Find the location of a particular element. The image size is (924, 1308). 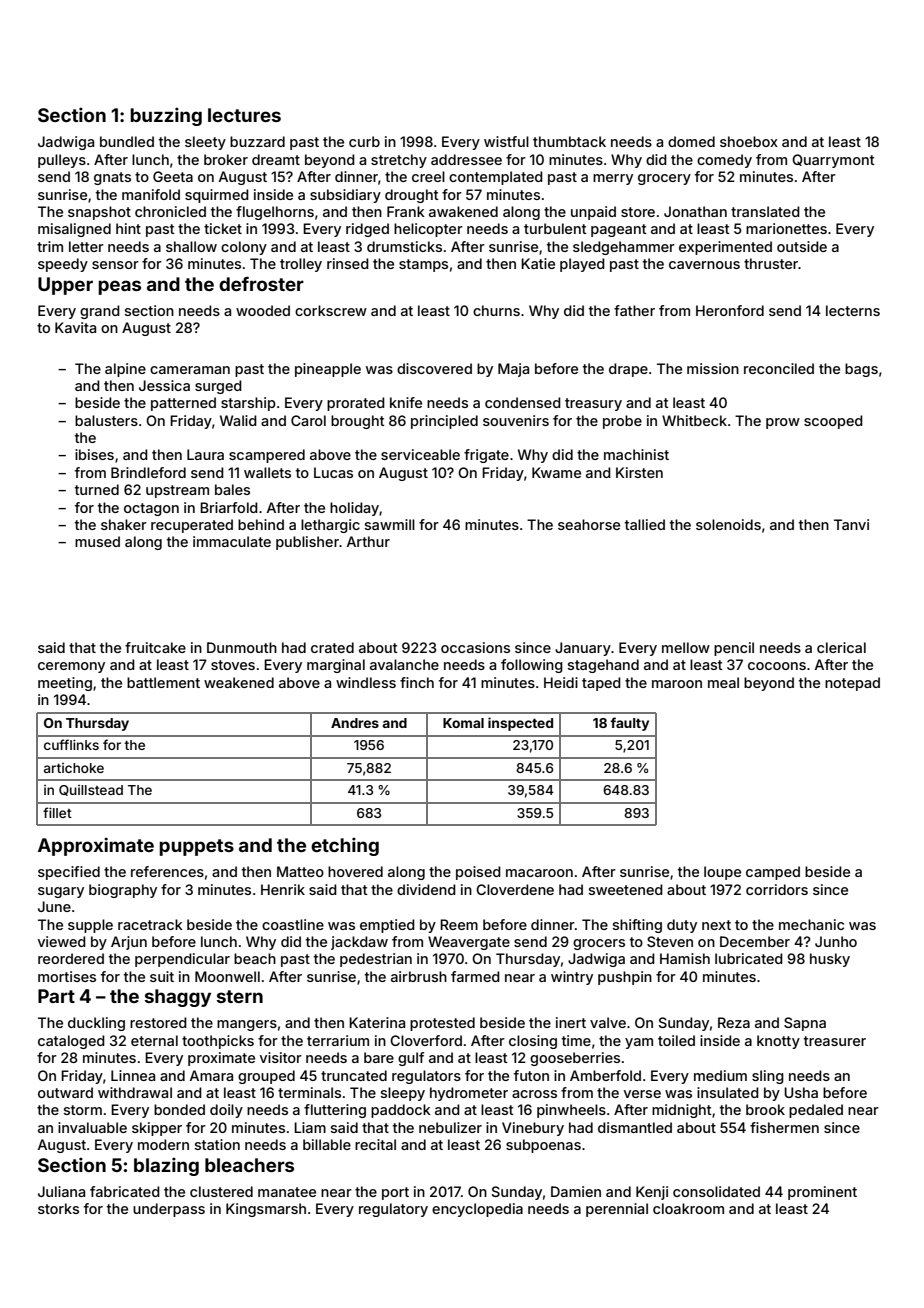

meeting is located at coordinates (65, 684).
